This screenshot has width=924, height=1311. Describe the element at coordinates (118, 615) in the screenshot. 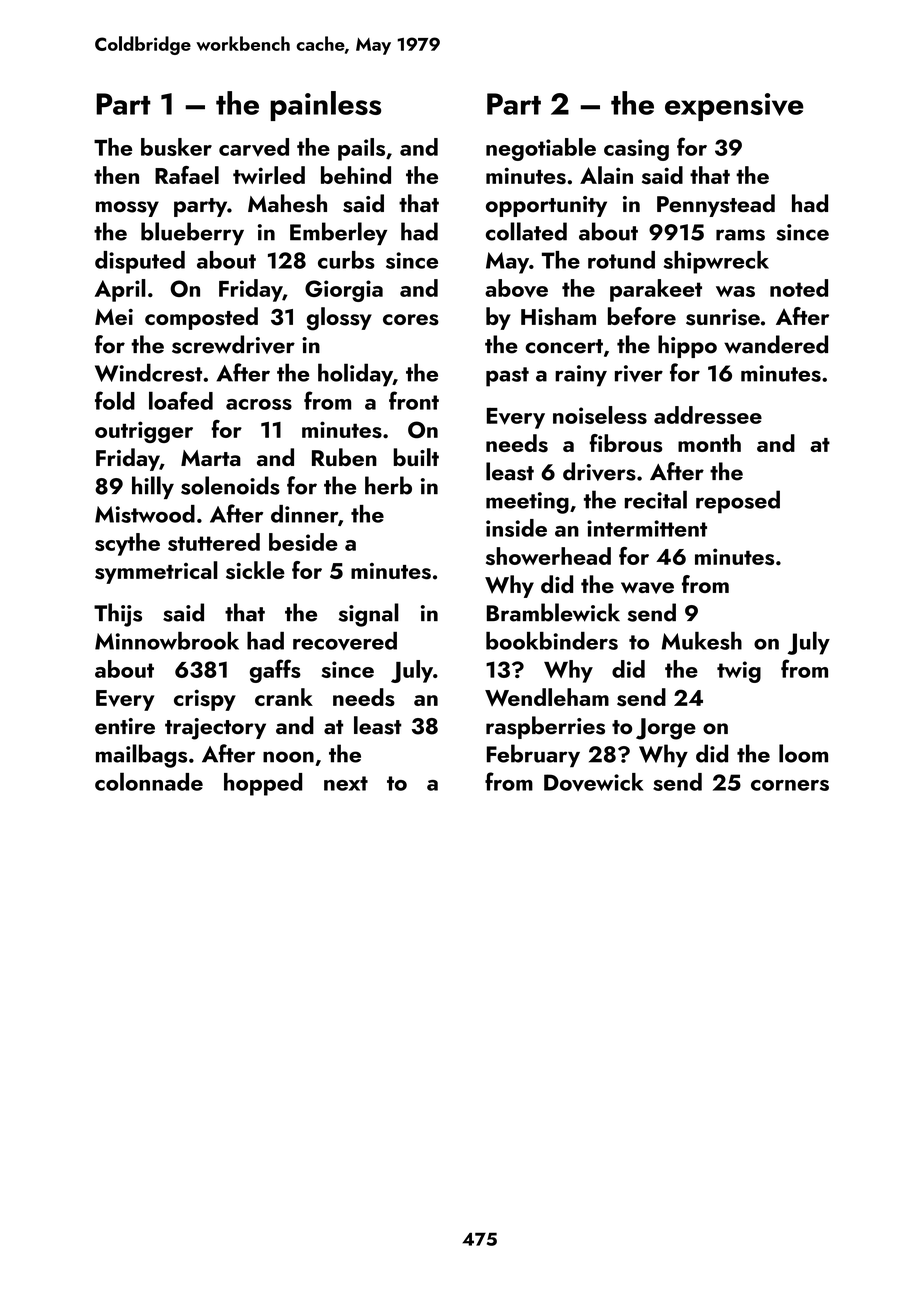

I see `Thijs` at that location.
